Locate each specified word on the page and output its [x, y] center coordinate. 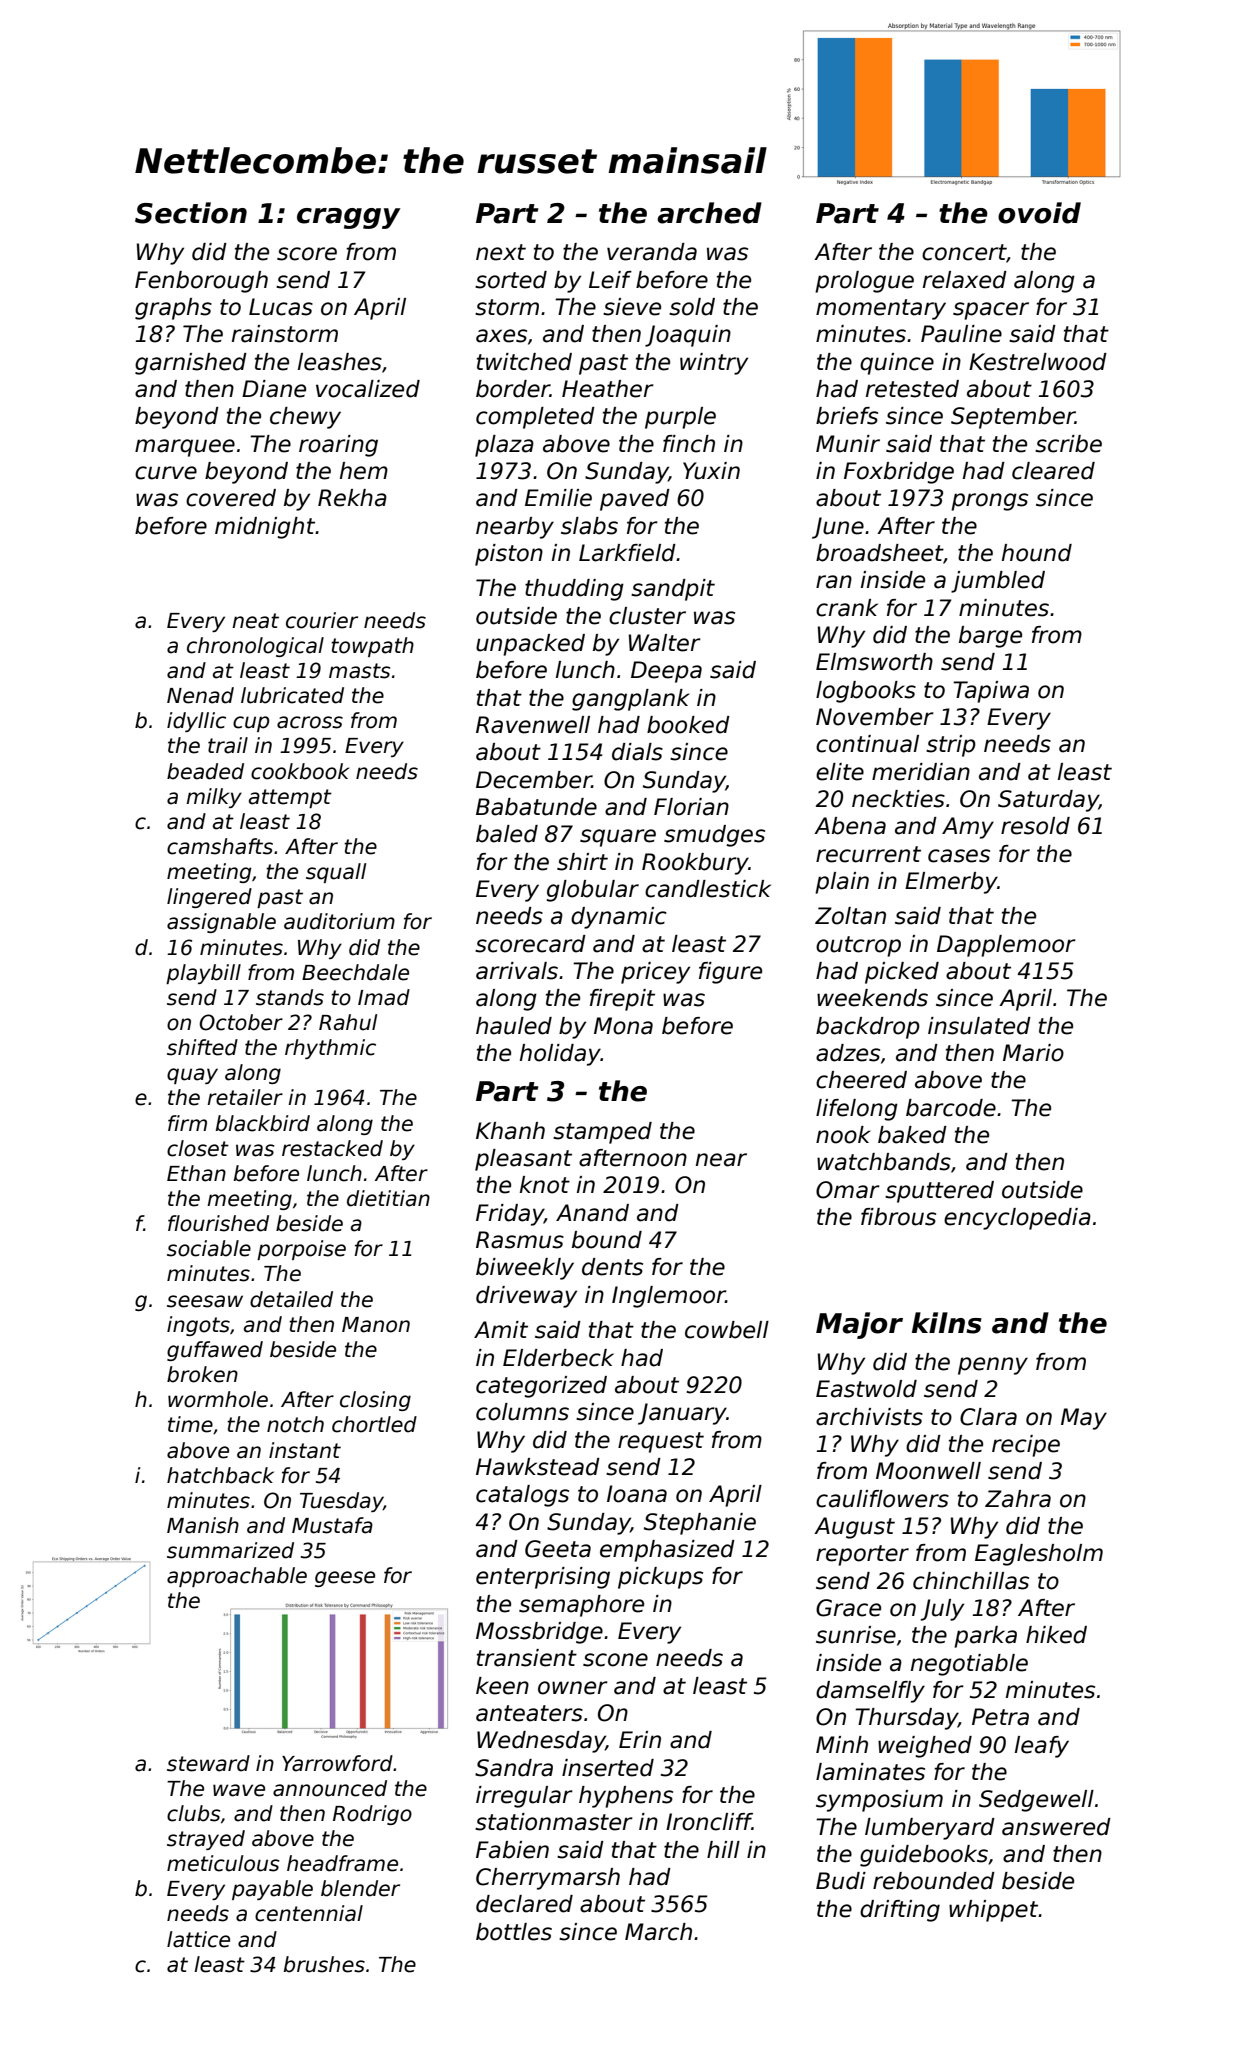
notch [295, 1424]
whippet [993, 1911]
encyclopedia [1017, 1219]
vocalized [368, 389]
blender [360, 1888]
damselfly [870, 1692]
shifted [202, 1047]
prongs [989, 502]
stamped [602, 1133]
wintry [714, 364]
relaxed [965, 280]
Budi [841, 1881]
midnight [265, 528]
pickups [660, 1578]
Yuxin [711, 471]
